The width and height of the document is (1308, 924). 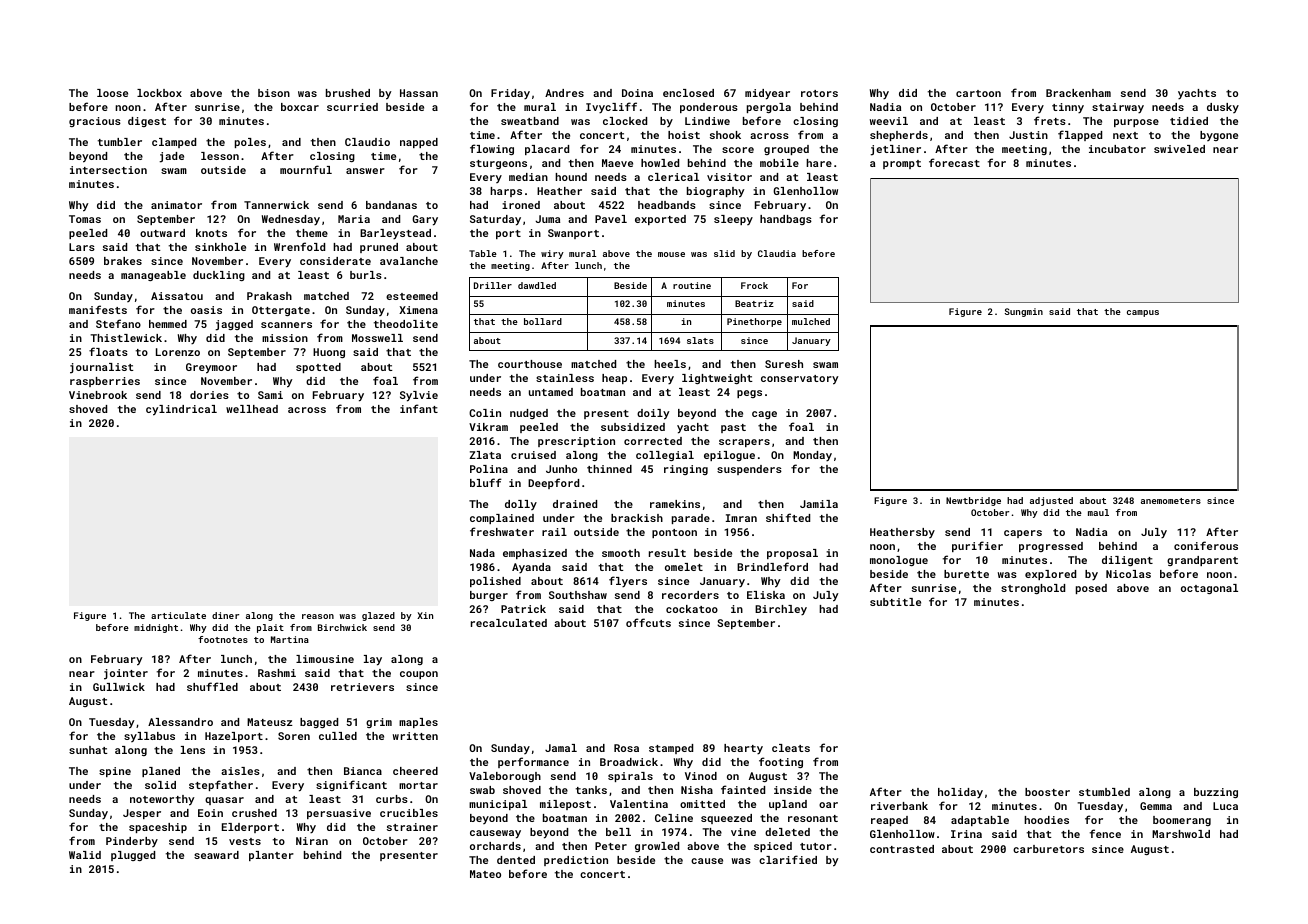 I want to click on diner, so click(x=225, y=615).
